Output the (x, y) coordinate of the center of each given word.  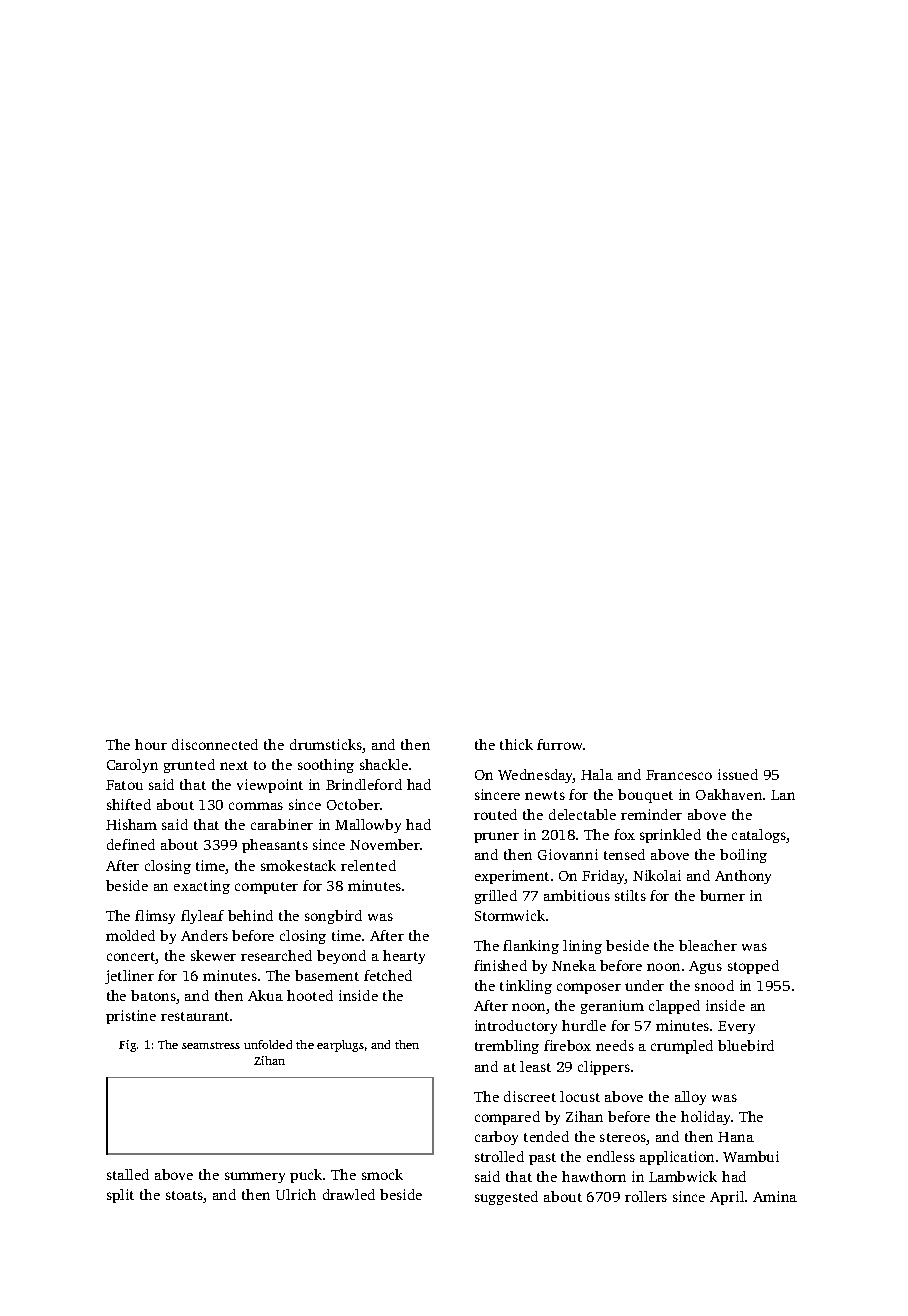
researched (276, 955)
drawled (349, 1194)
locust (580, 1096)
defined (131, 844)
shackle (384, 764)
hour (151, 744)
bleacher (708, 945)
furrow (559, 744)
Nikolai (657, 875)
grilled (496, 897)
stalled (128, 1174)
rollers (646, 1196)
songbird (333, 917)
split (120, 1196)
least (535, 1066)
